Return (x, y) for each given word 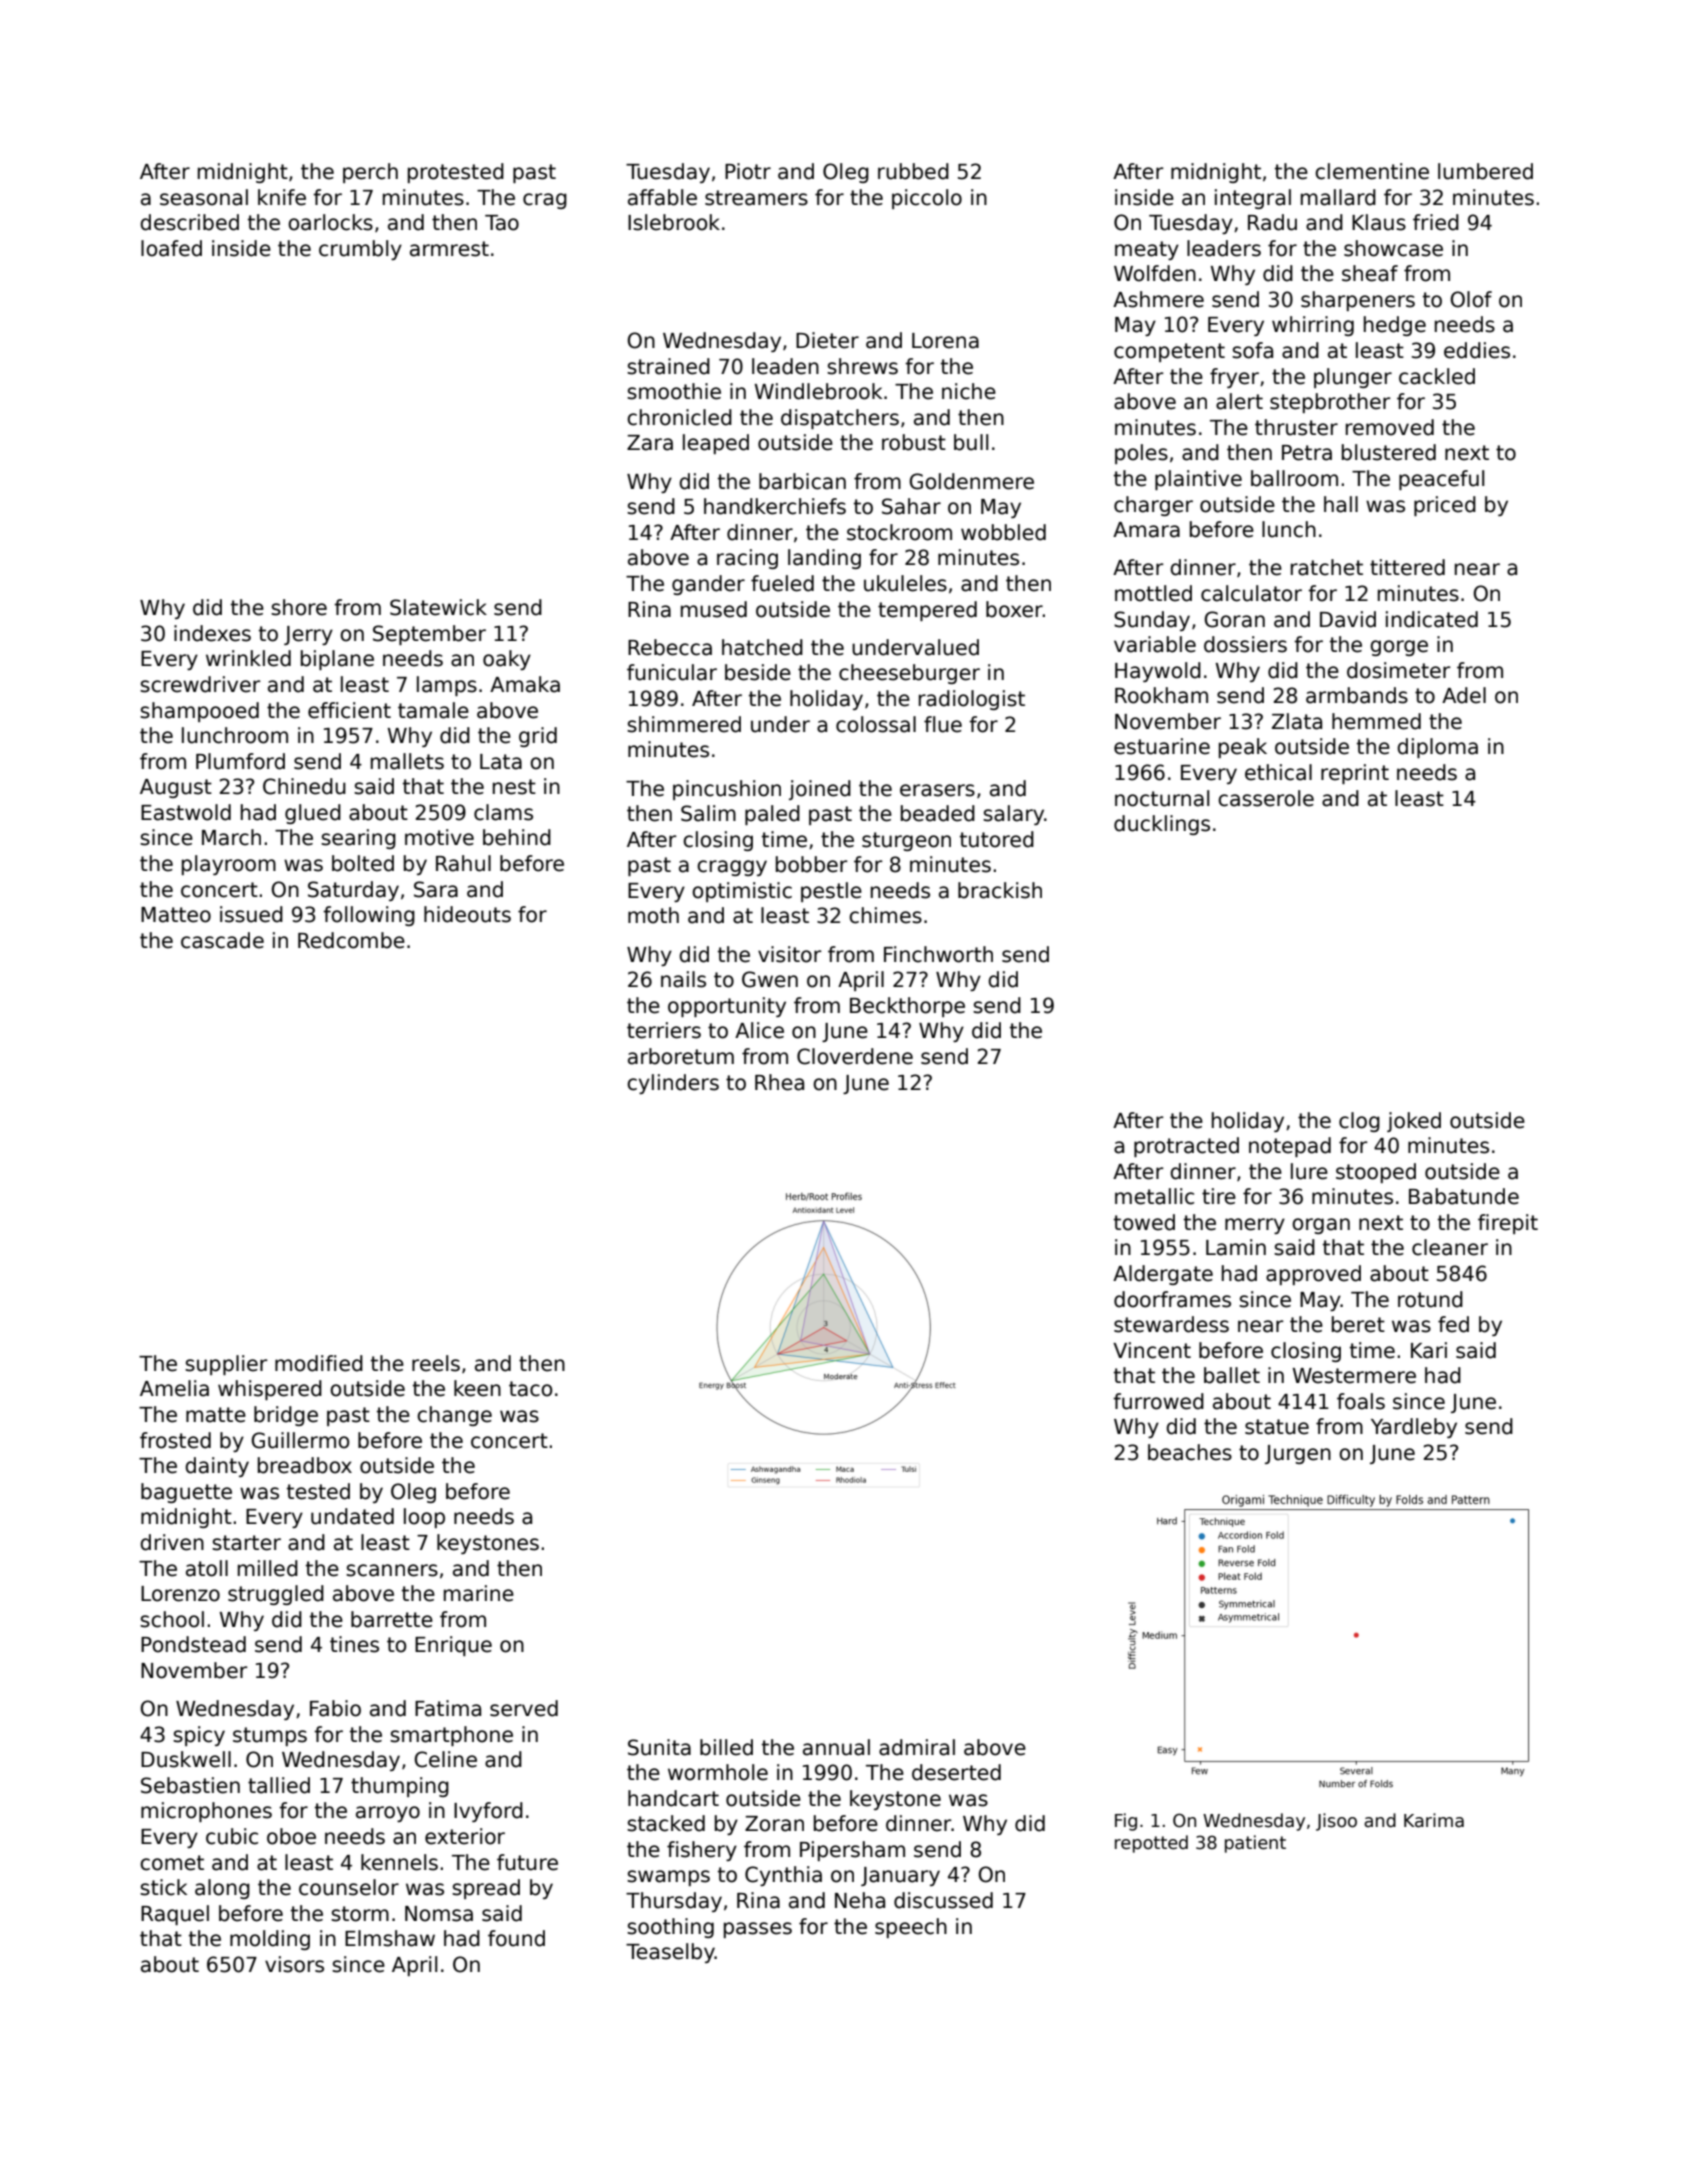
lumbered (1485, 171)
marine (479, 1593)
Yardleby (1414, 1428)
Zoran (774, 1824)
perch (370, 173)
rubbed (913, 171)
